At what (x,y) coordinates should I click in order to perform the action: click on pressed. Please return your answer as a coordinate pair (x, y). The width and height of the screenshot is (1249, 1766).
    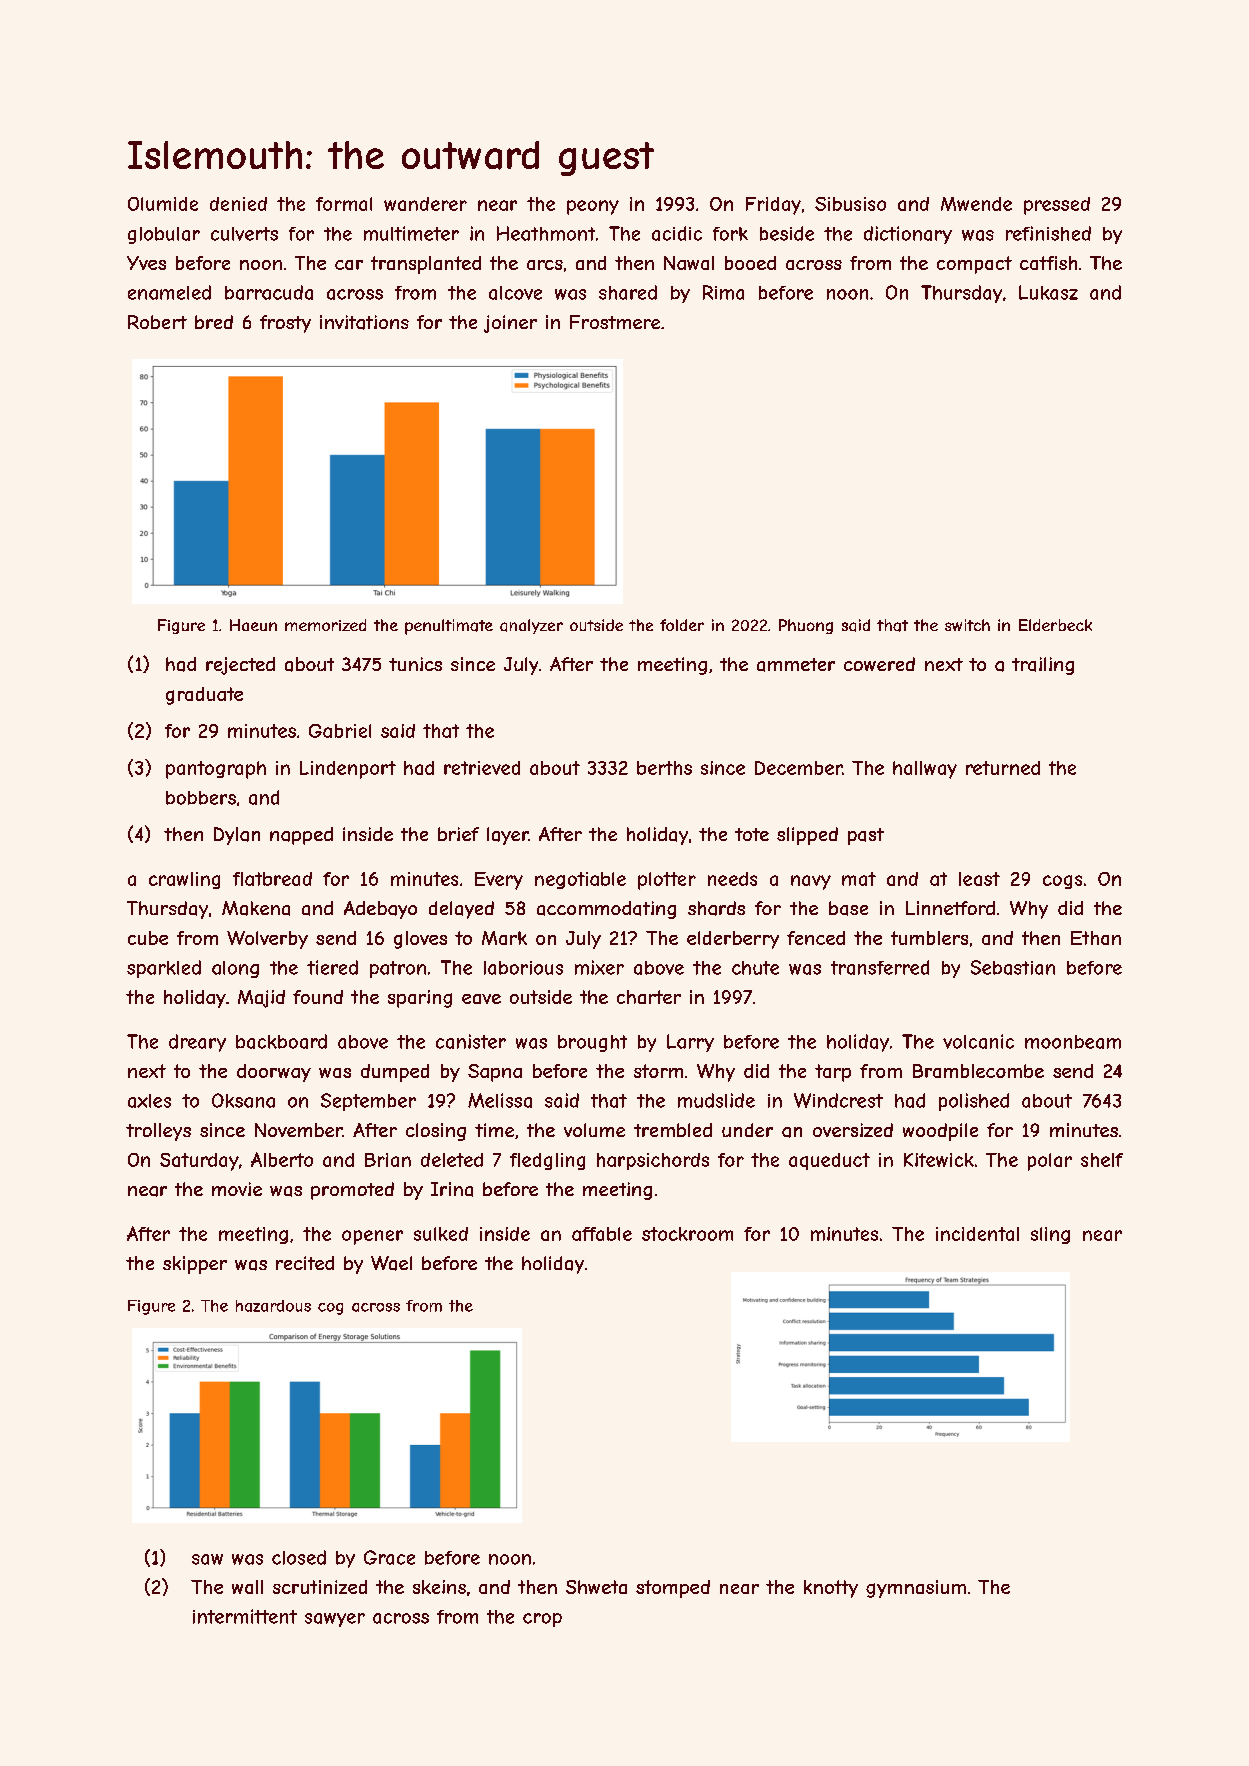
    Looking at the image, I should click on (1057, 206).
